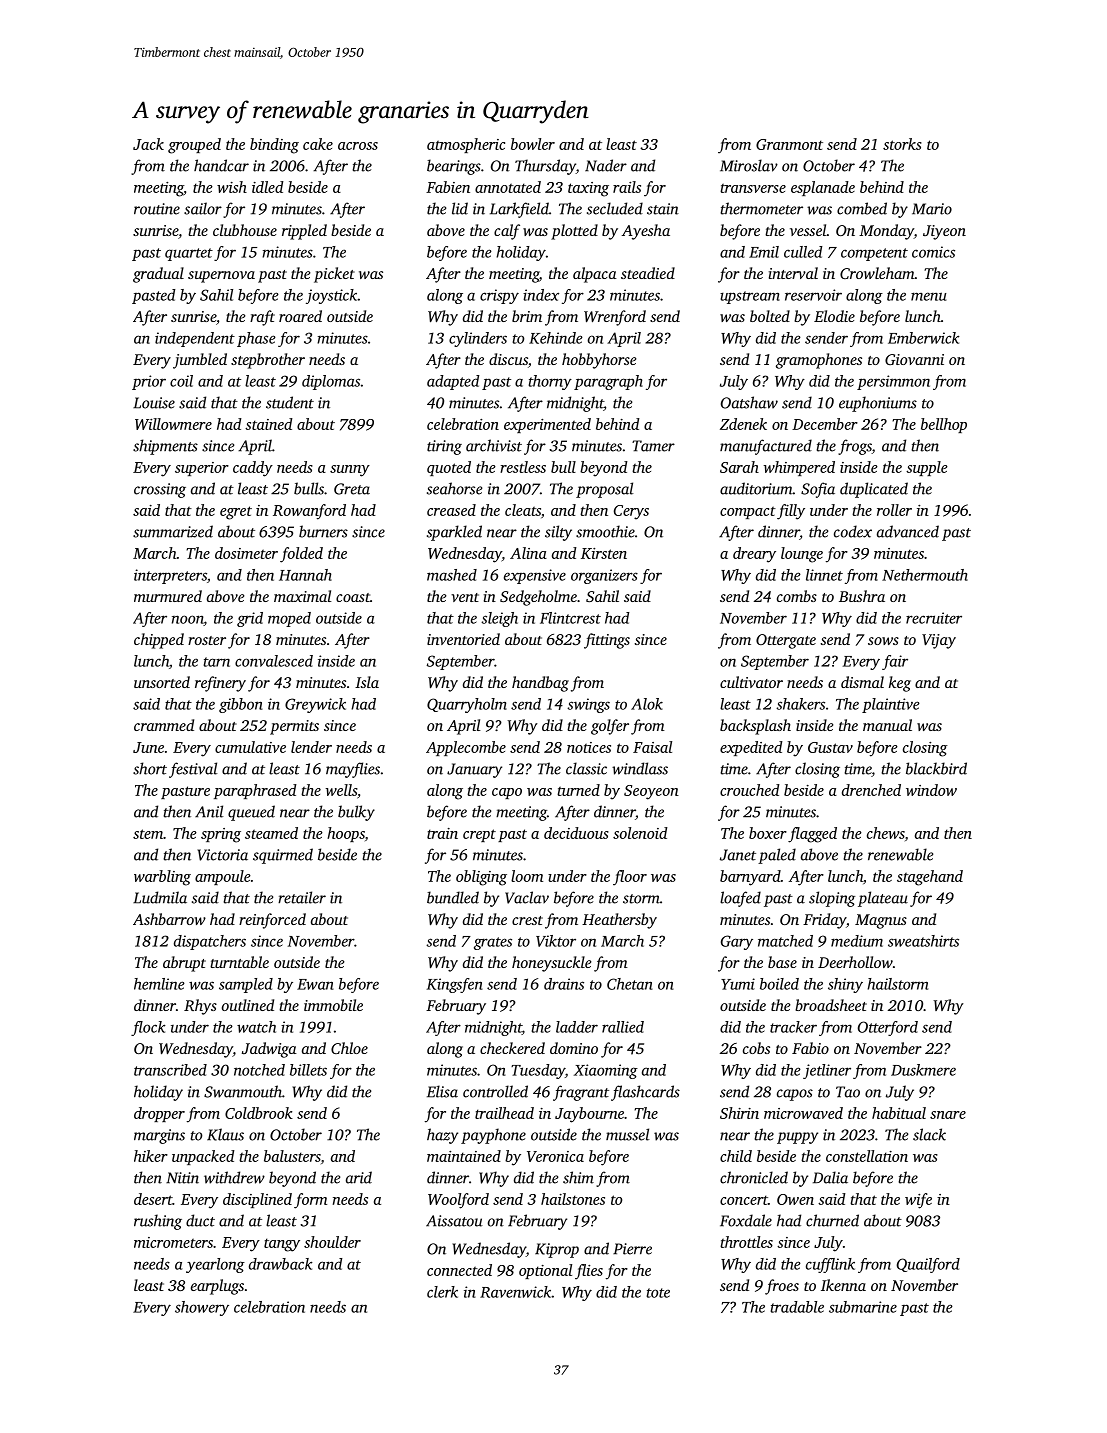 This screenshot has height=1433, width=1107. What do you see at coordinates (158, 275) in the screenshot?
I see `gradual` at bounding box center [158, 275].
